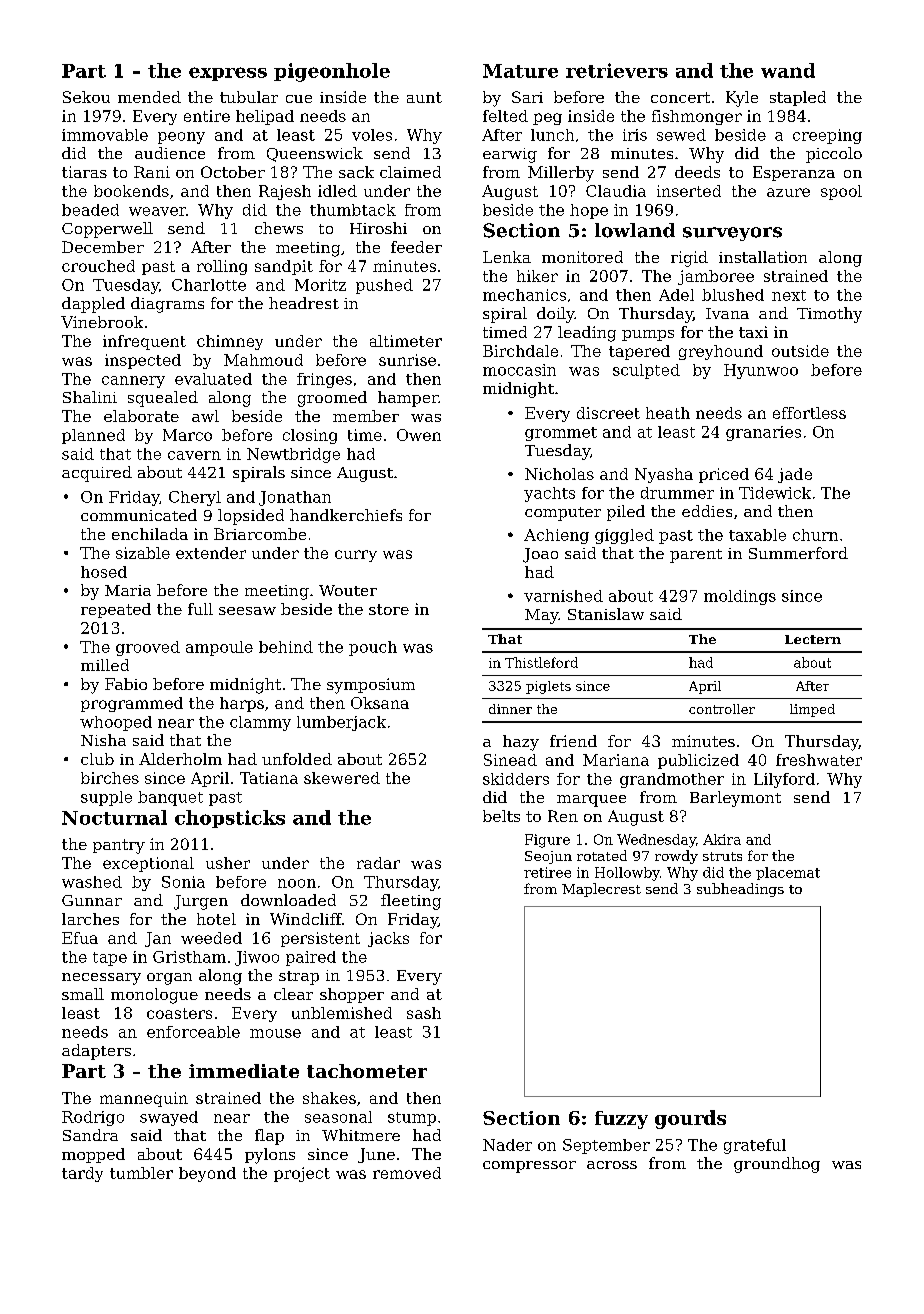 This page has width=924, height=1314. Describe the element at coordinates (827, 136) in the page. I see `creeping` at that location.
